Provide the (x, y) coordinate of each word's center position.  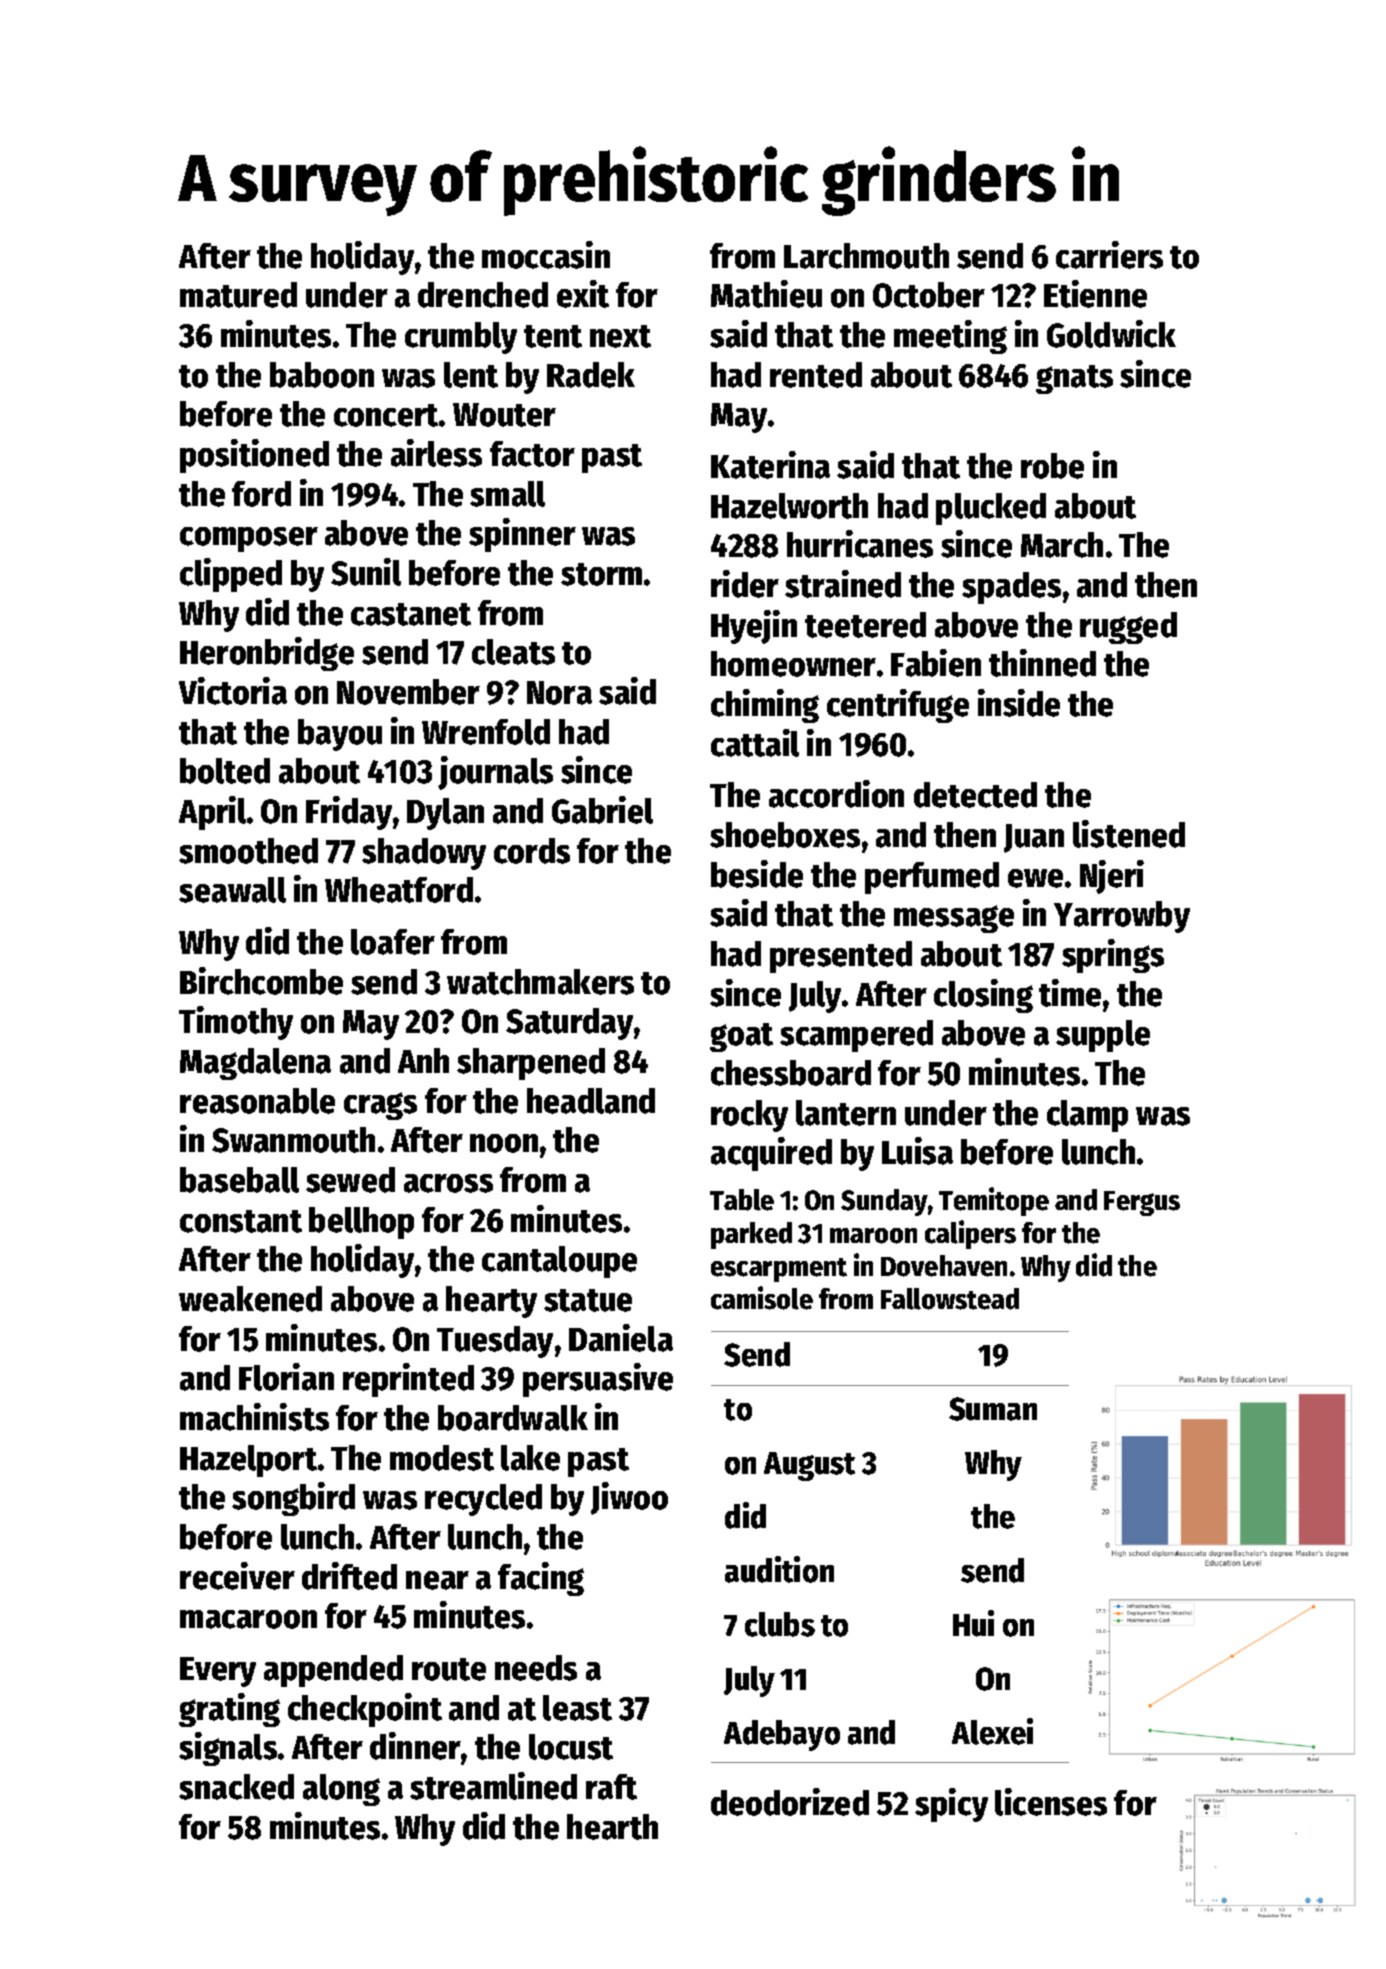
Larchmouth (866, 256)
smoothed (248, 851)
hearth (612, 1827)
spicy (951, 1805)
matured (238, 295)
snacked (236, 1787)
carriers (1109, 255)
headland (591, 1101)
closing (983, 996)
